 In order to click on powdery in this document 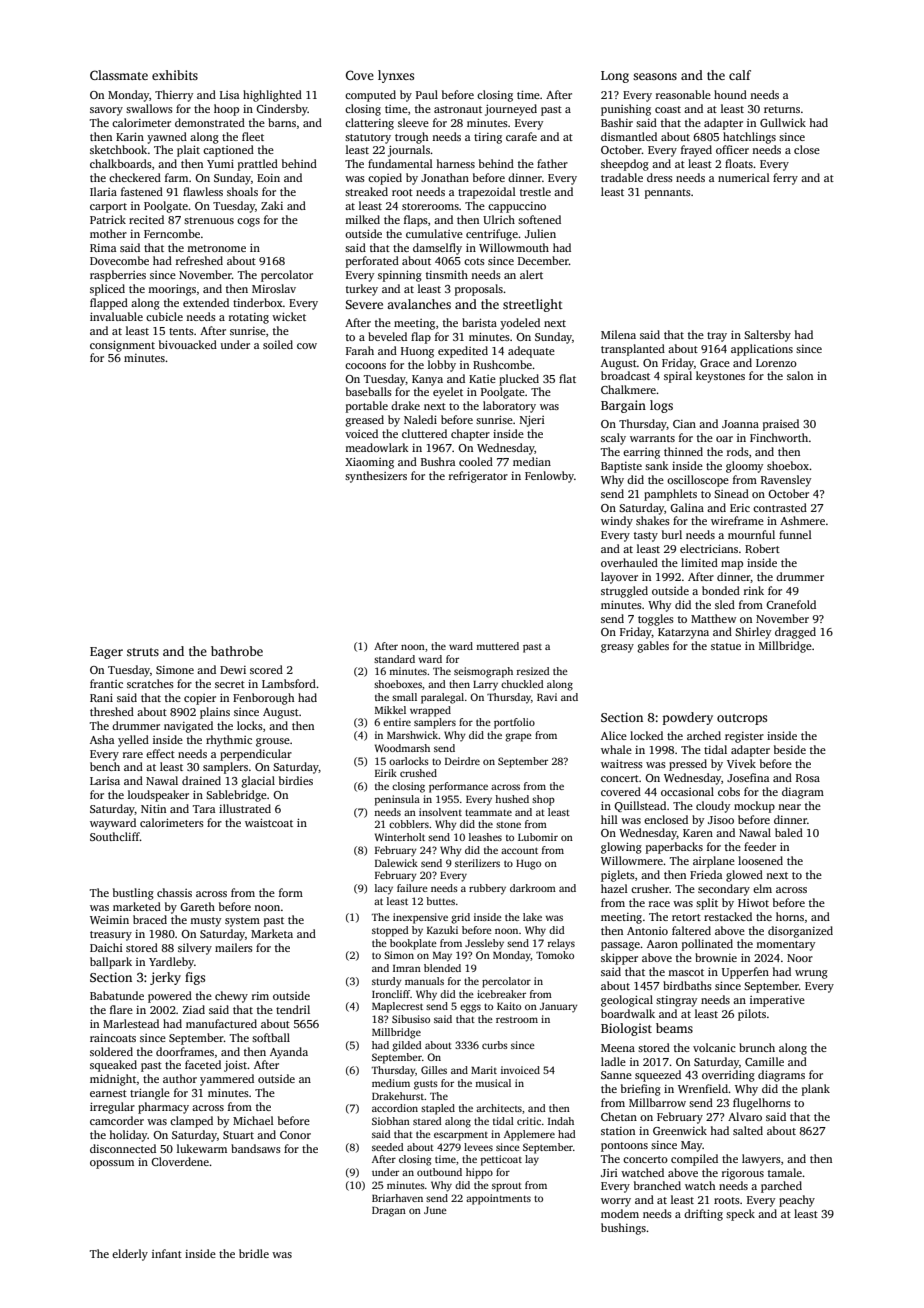, I will do `click(688, 718)`.
